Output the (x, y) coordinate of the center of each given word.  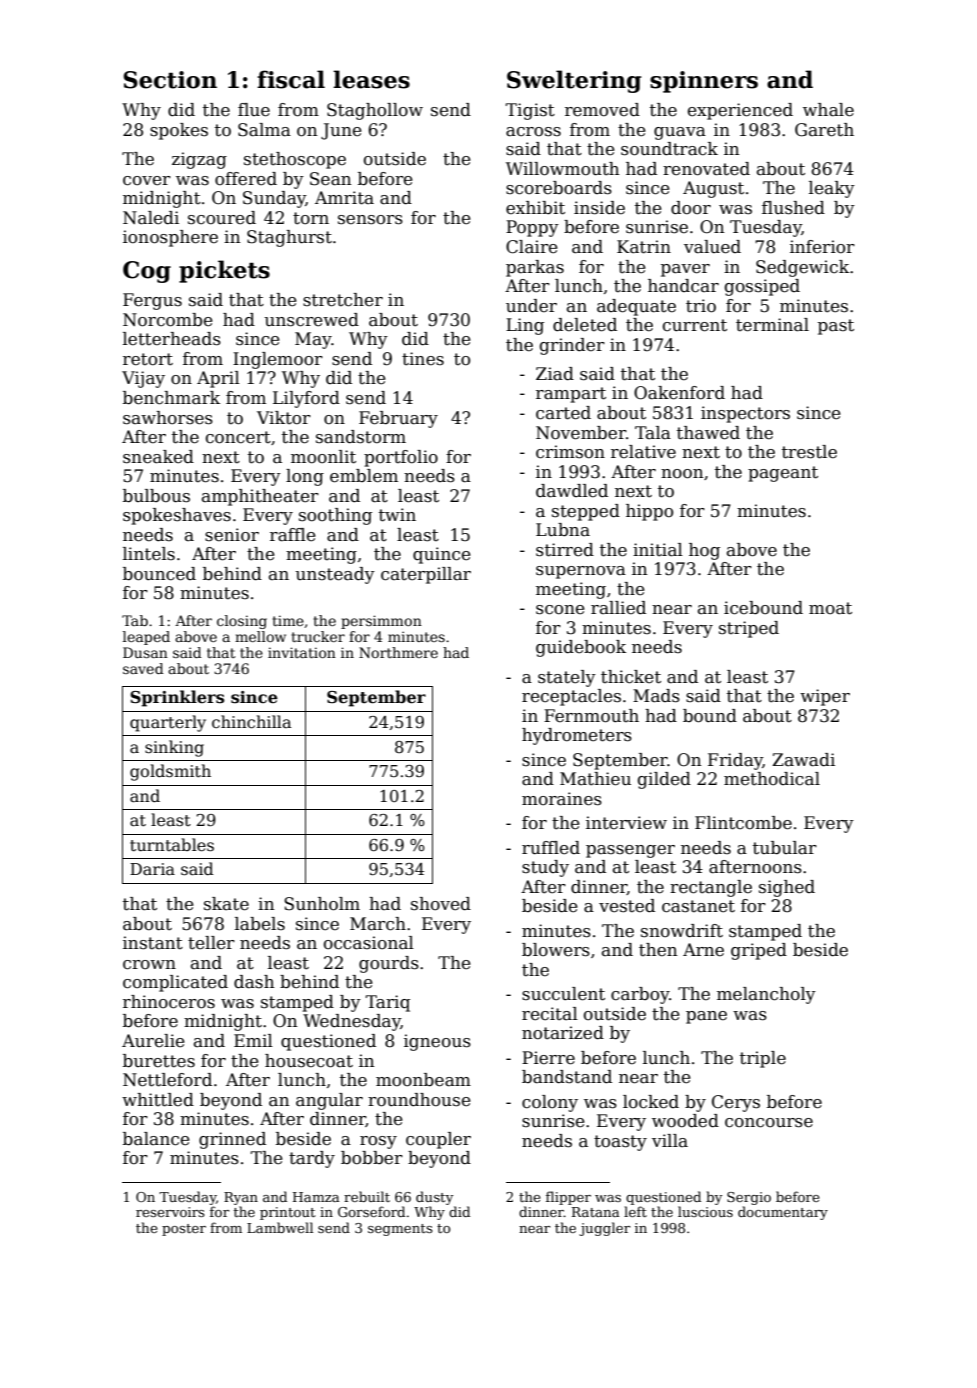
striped (749, 629)
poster (184, 1230)
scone (560, 610)
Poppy (532, 228)
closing (242, 622)
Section (170, 80)
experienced (740, 111)
